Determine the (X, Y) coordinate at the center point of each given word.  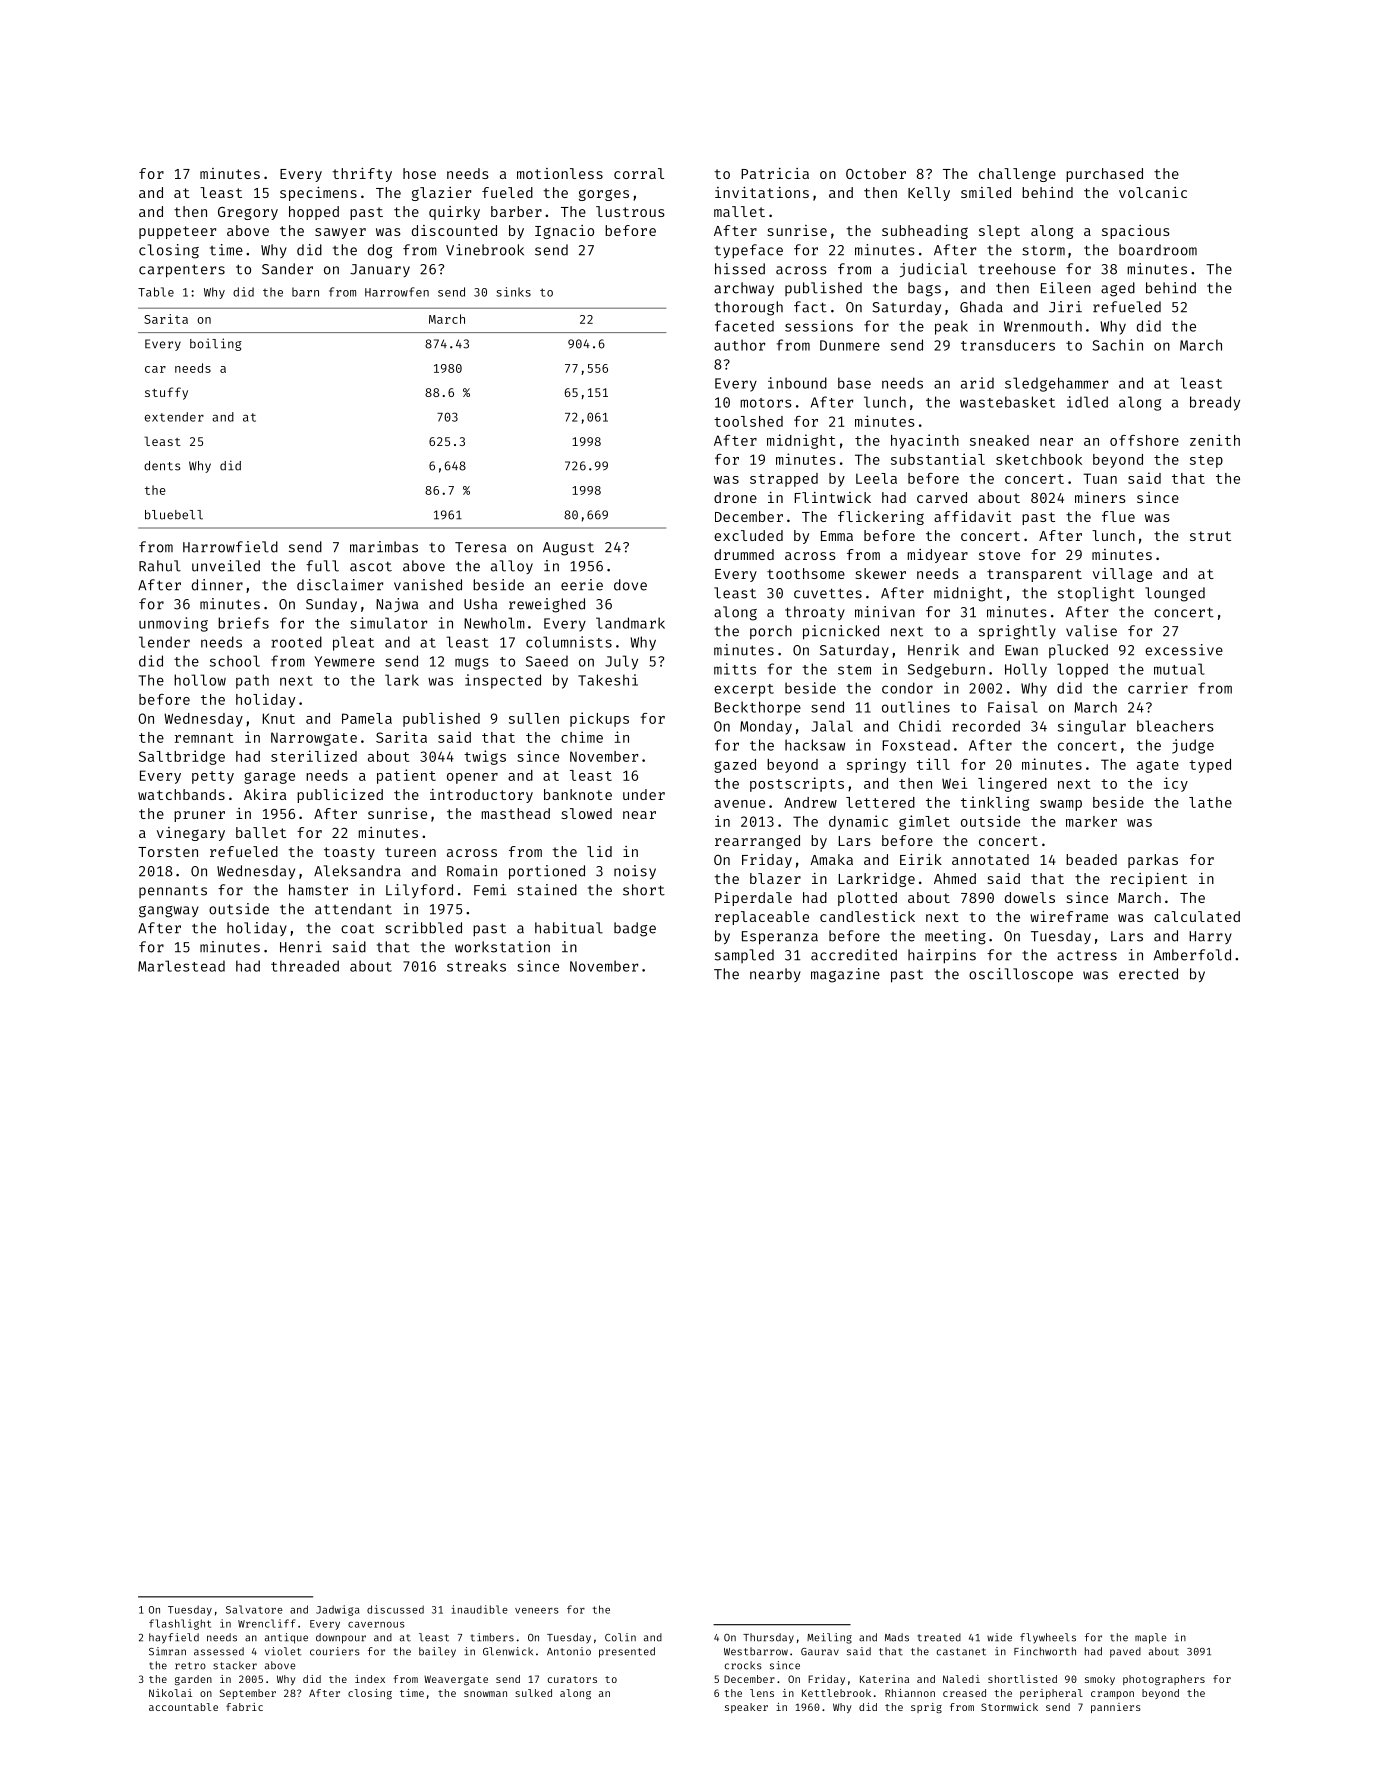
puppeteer (177, 232)
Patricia (775, 173)
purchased (1104, 175)
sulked (533, 1693)
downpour (341, 1638)
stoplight (1096, 594)
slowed (587, 813)
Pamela (367, 718)
